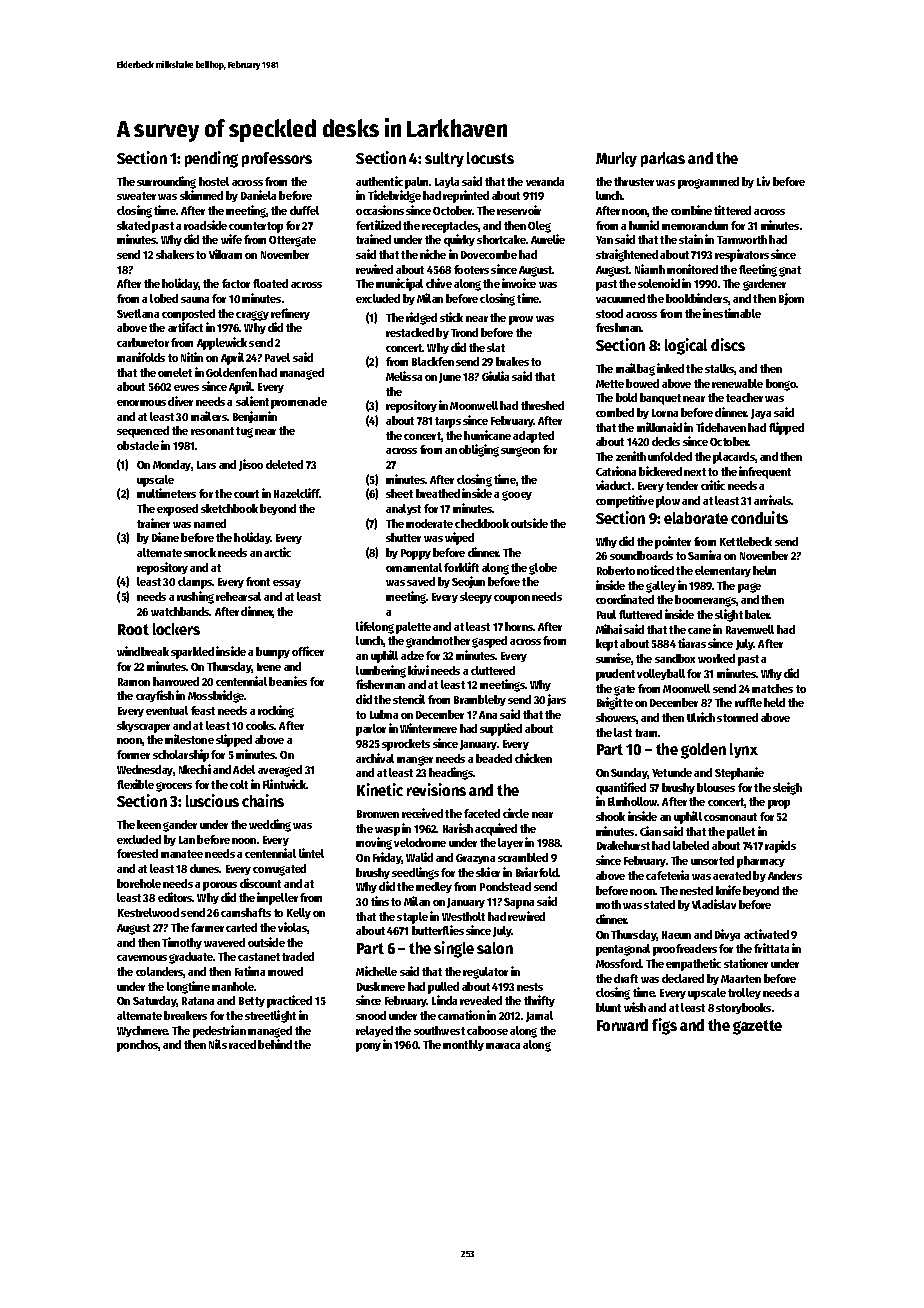 This image has width=924, height=1308. What do you see at coordinates (273, 653) in the image?
I see `bumpy` at bounding box center [273, 653].
